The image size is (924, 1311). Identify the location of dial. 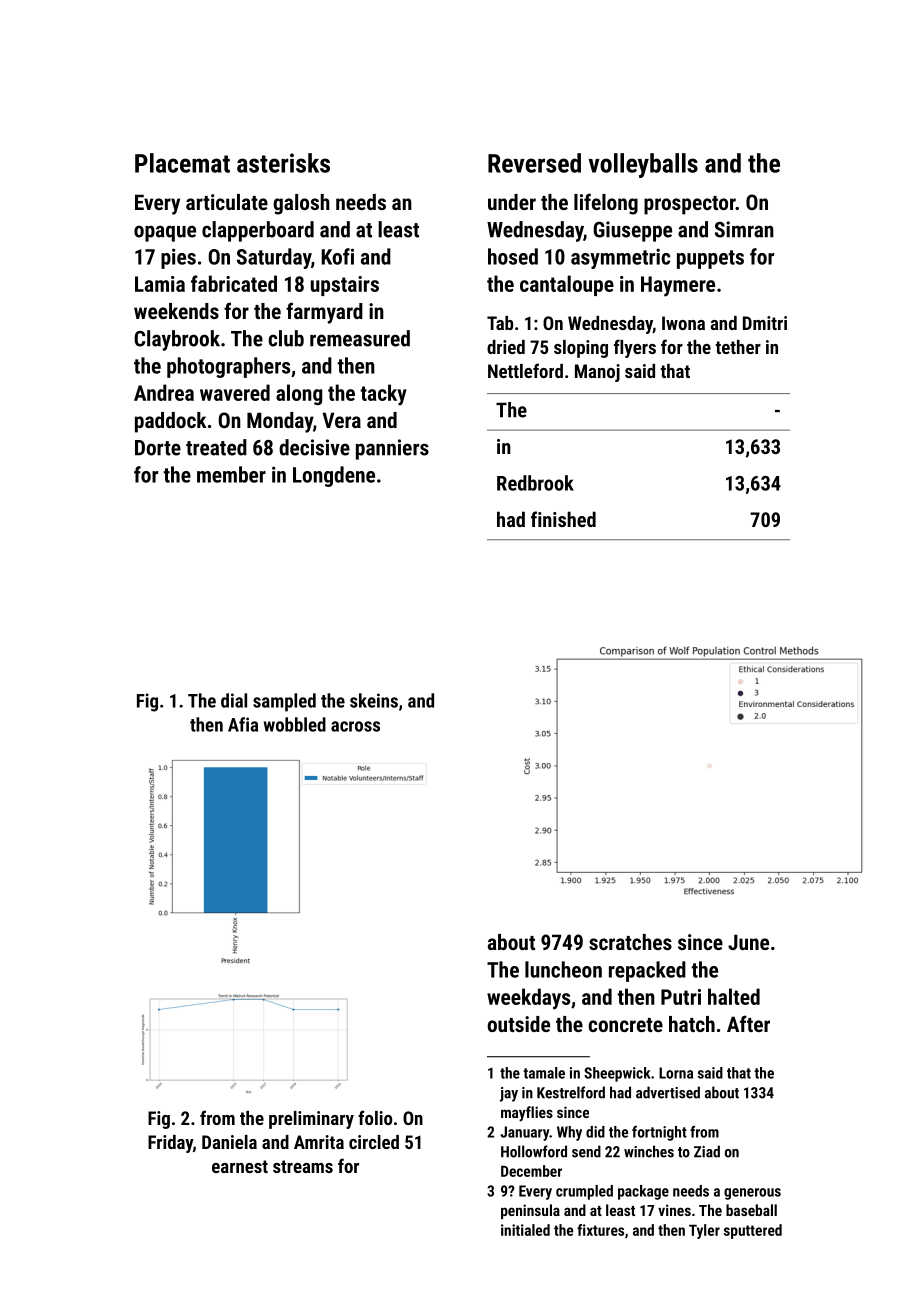
(234, 700).
